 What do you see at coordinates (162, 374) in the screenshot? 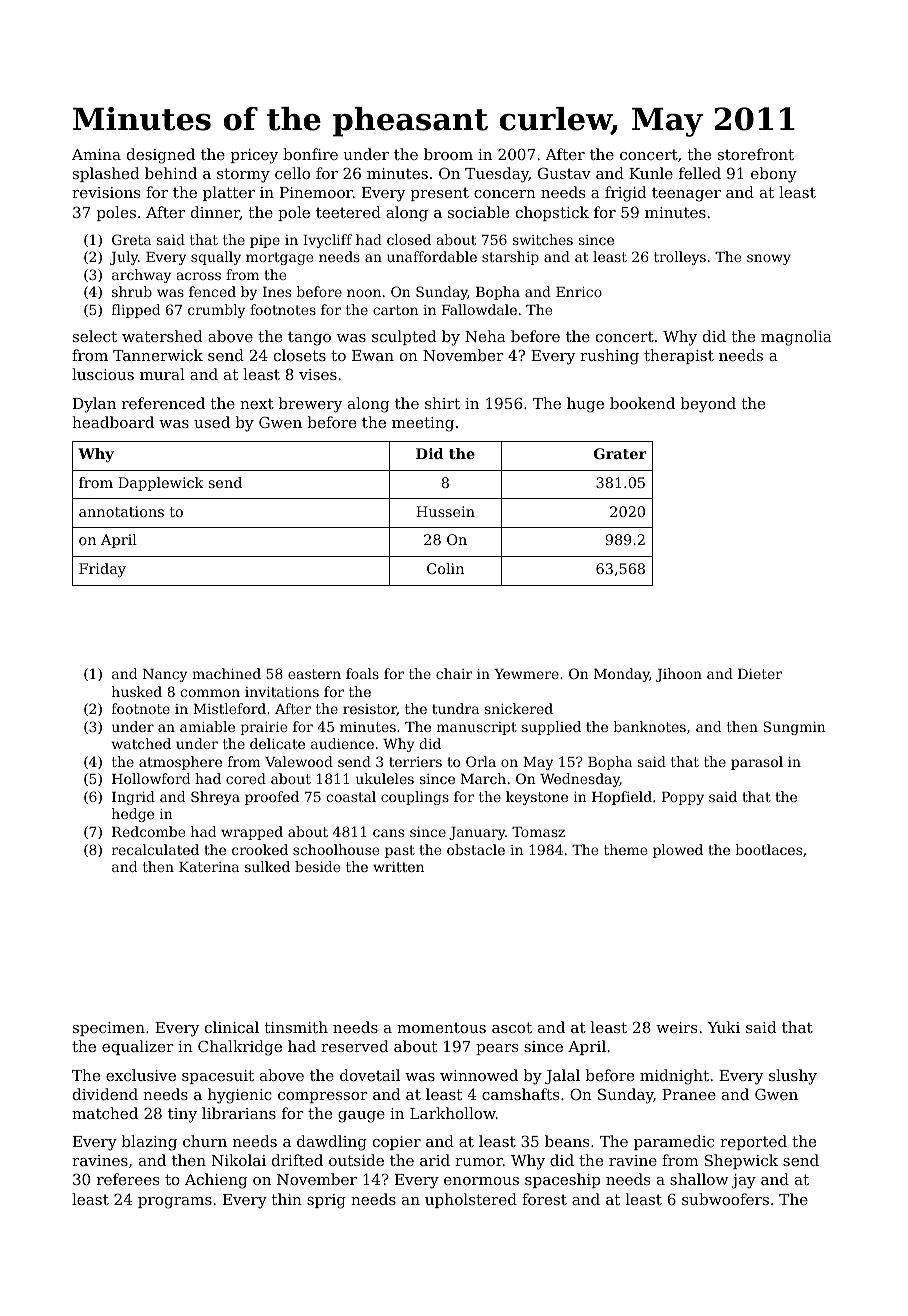
I see `mural` at bounding box center [162, 374].
